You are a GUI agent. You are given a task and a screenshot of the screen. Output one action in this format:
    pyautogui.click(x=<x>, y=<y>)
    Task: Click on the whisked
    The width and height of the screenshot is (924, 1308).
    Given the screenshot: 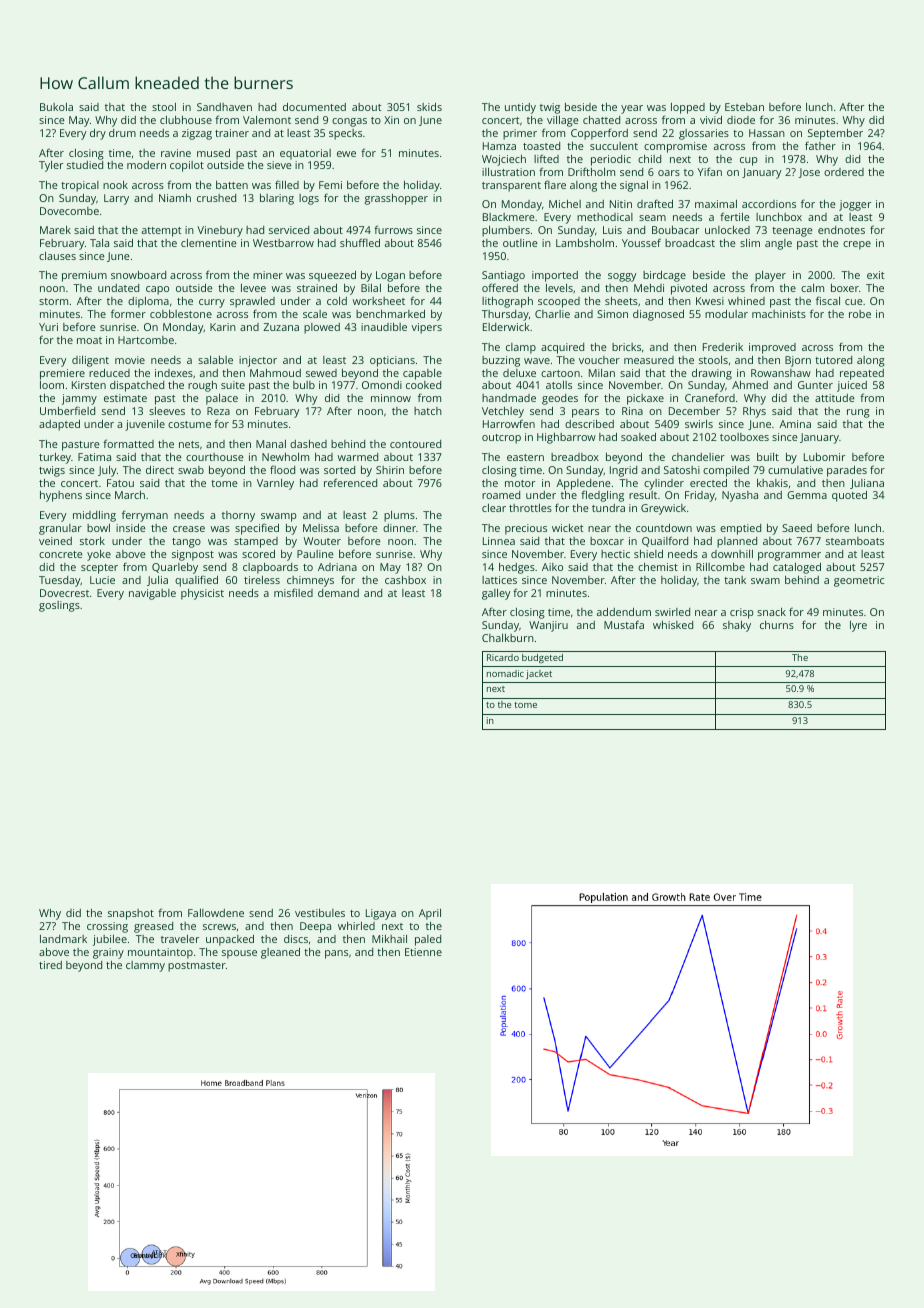 What is the action you would take?
    pyautogui.click(x=673, y=625)
